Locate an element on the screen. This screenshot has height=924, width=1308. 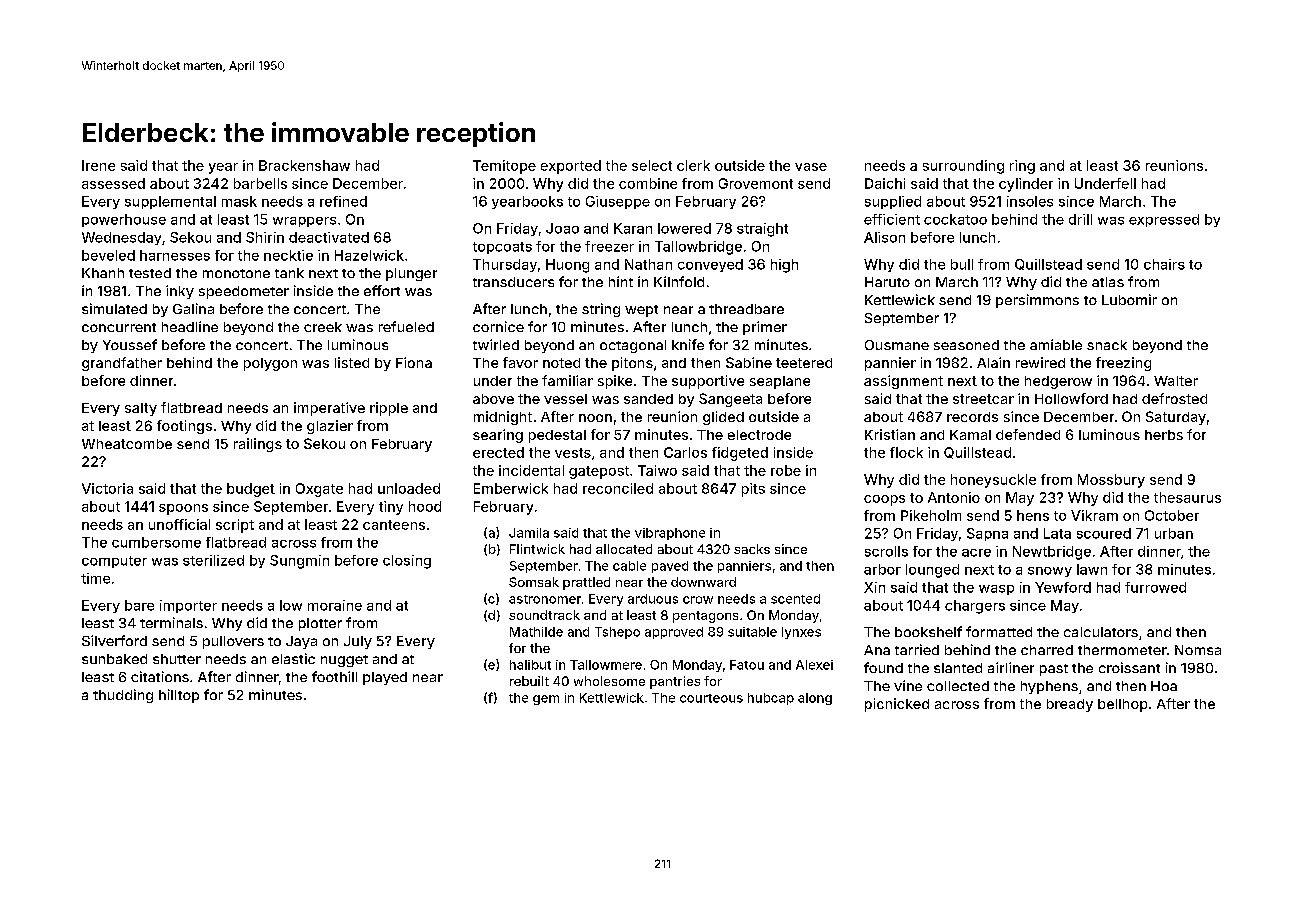
mask is located at coordinates (239, 201).
